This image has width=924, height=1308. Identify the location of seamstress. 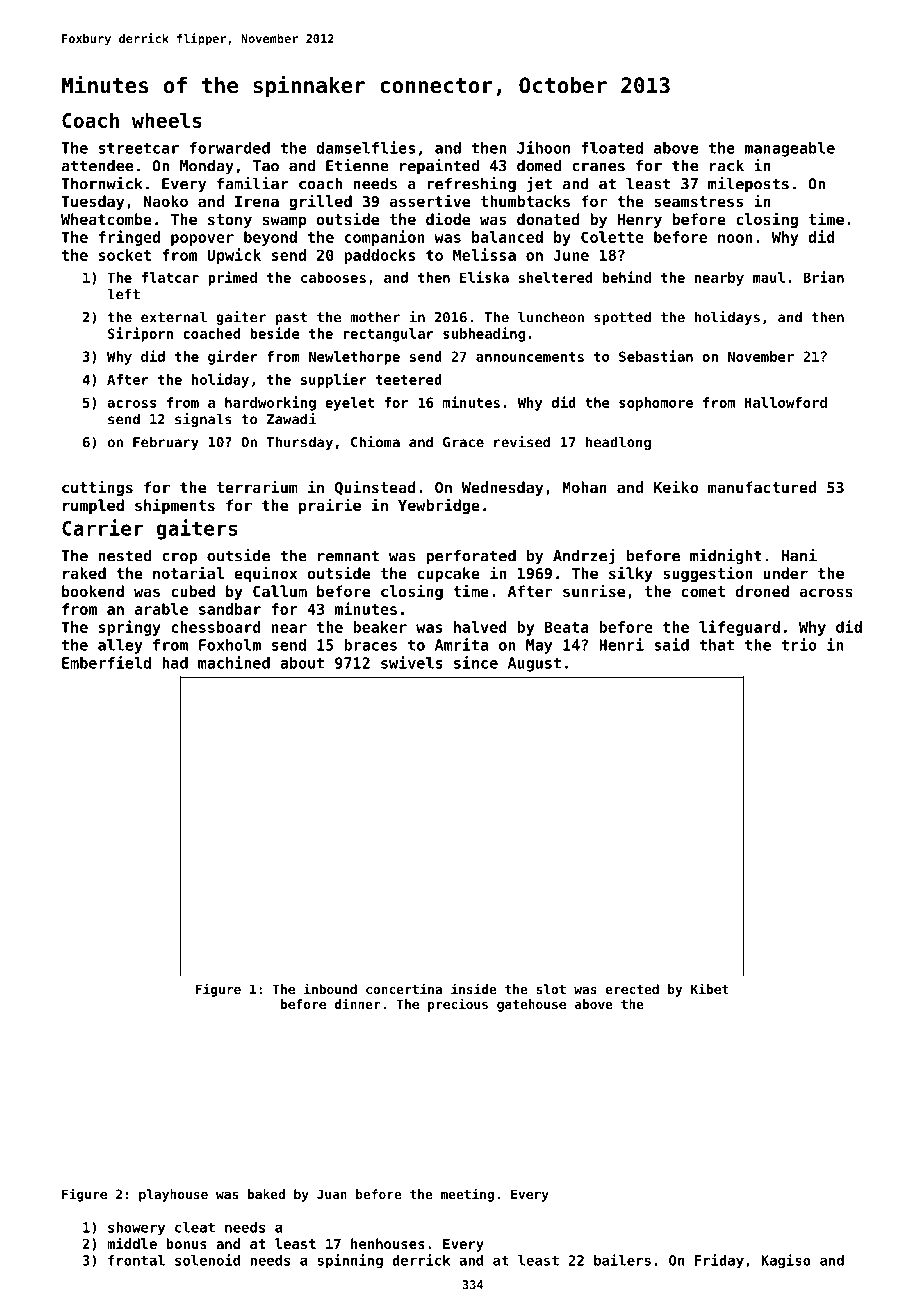
(698, 201).
